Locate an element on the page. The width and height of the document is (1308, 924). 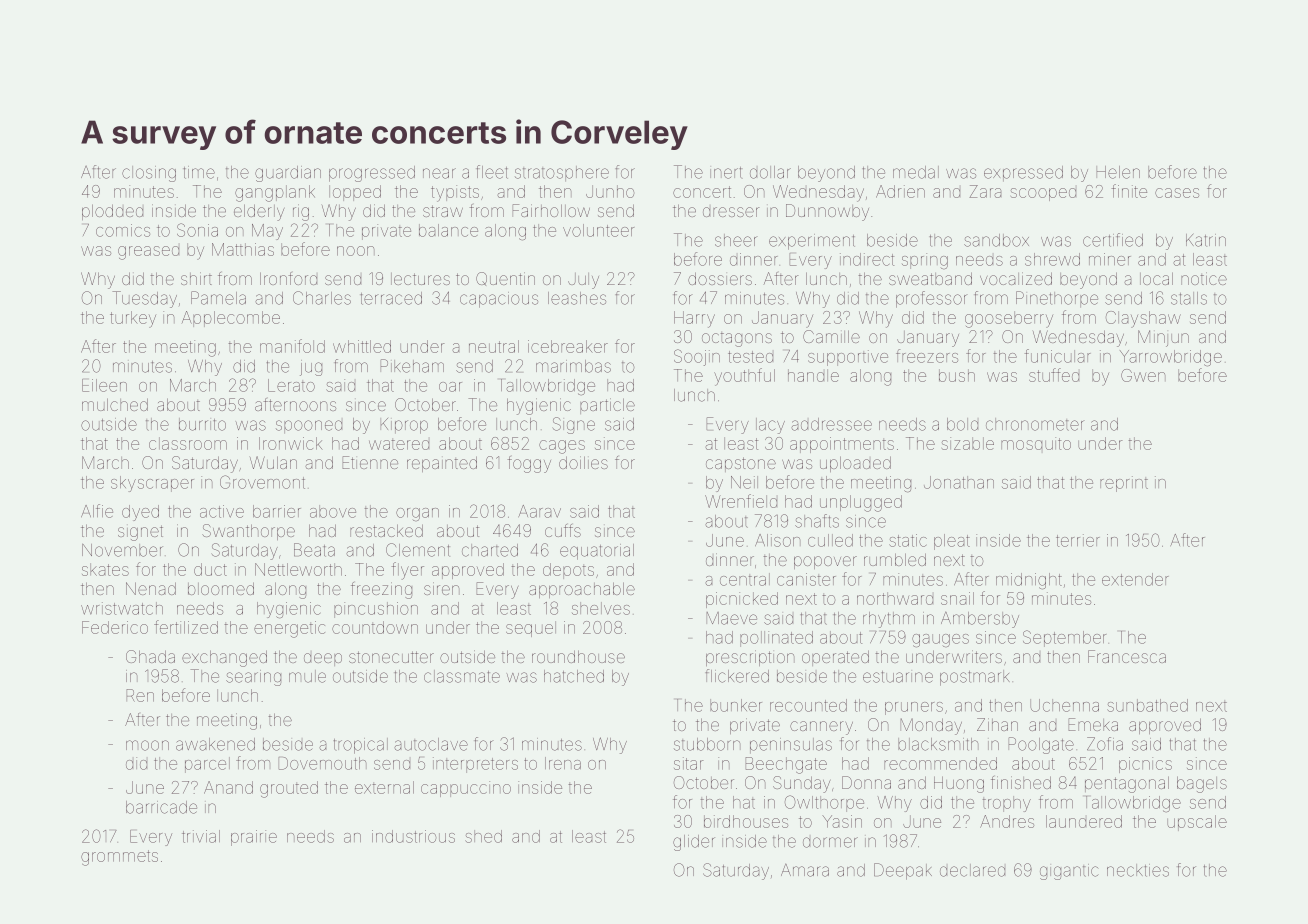
Jonathan is located at coordinates (959, 482).
